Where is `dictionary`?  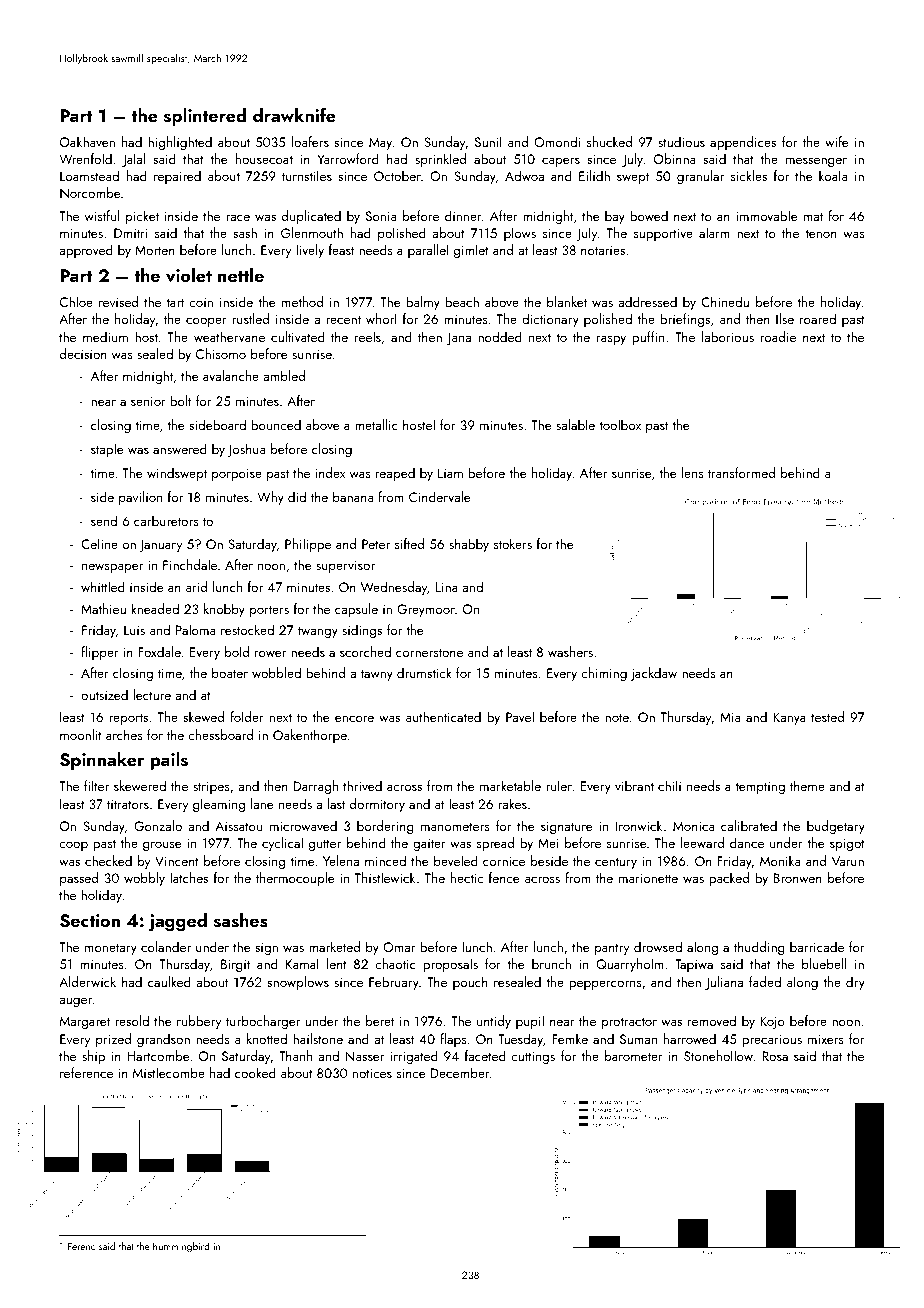 dictionary is located at coordinates (550, 320).
